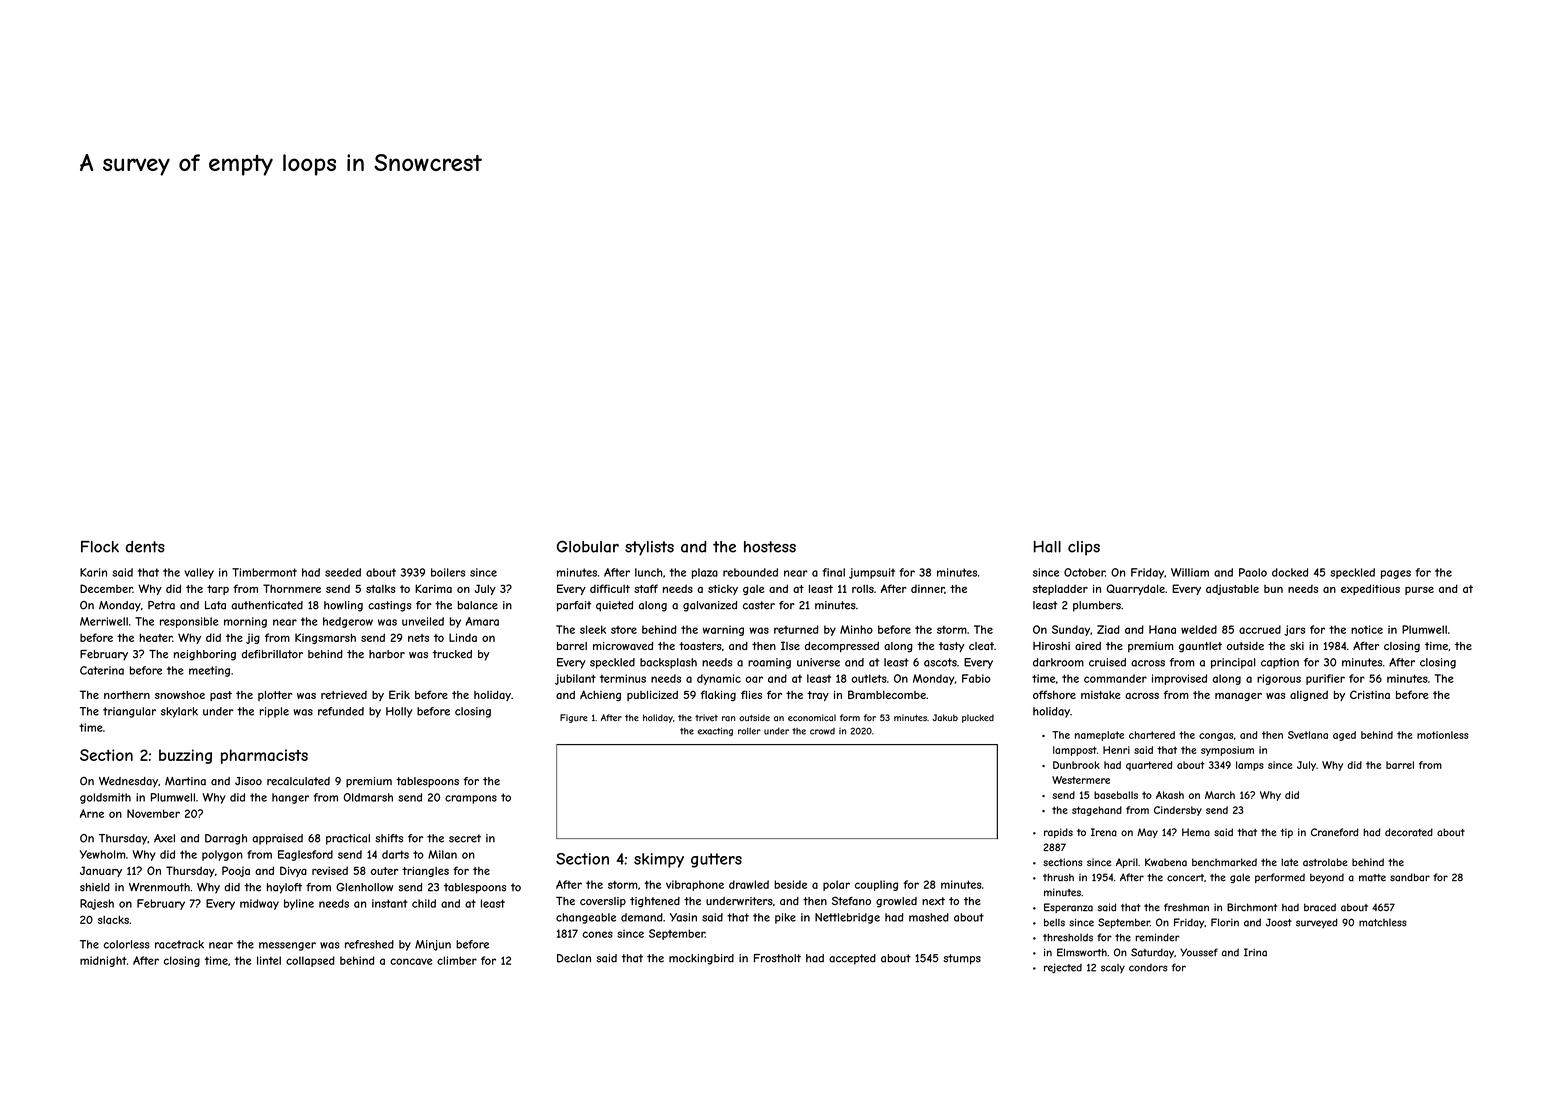 The image size is (1554, 1099). What do you see at coordinates (659, 860) in the screenshot?
I see `skimpy` at bounding box center [659, 860].
